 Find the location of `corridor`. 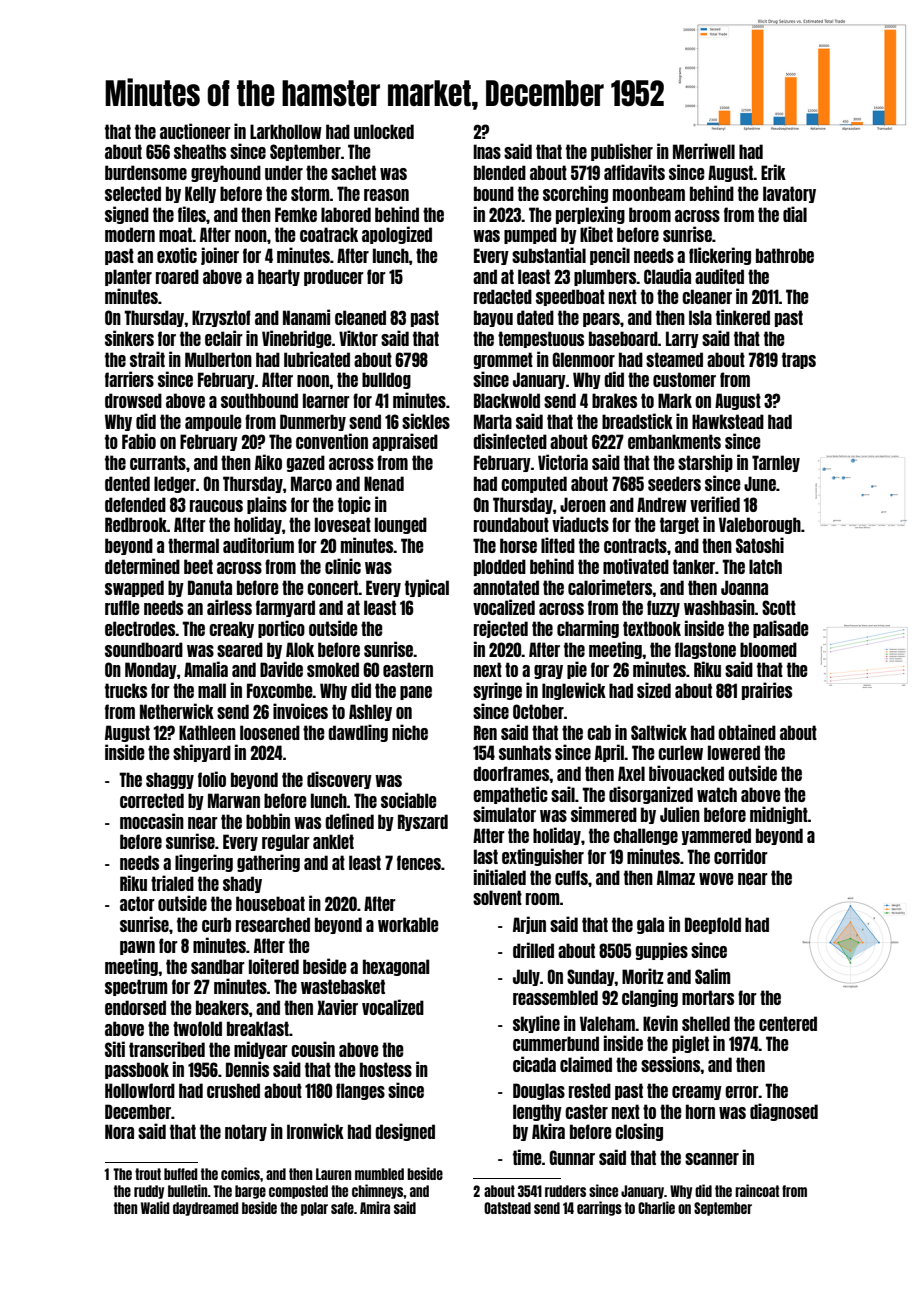

corridor is located at coordinates (741, 856).
